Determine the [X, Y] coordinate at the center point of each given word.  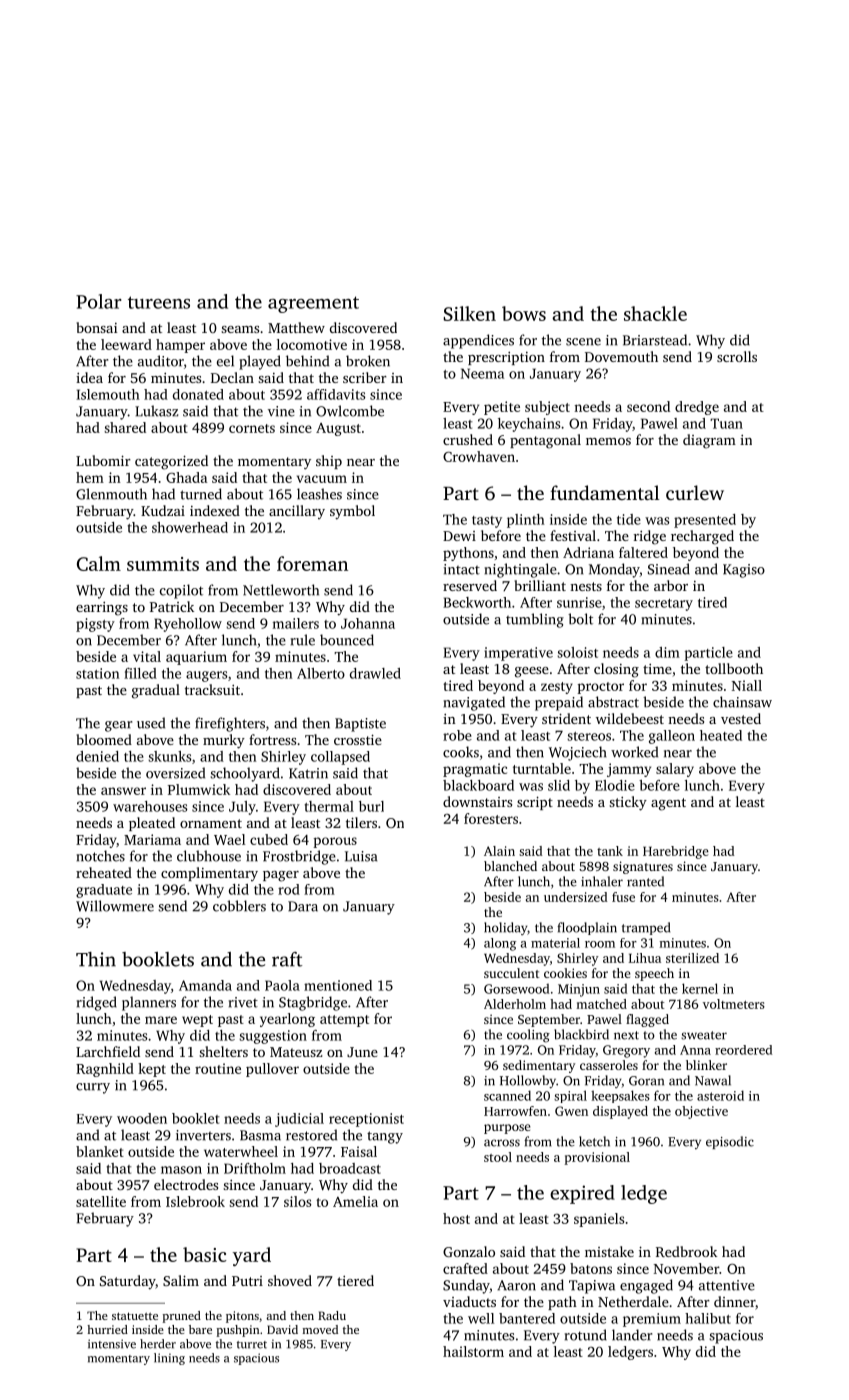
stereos [589, 736]
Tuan [726, 423]
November [686, 1268]
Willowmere [115, 906]
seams [240, 329]
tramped [646, 928]
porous [335, 842]
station [97, 673]
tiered [355, 1280]
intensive [112, 1344]
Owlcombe [350, 411]
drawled [375, 673]
